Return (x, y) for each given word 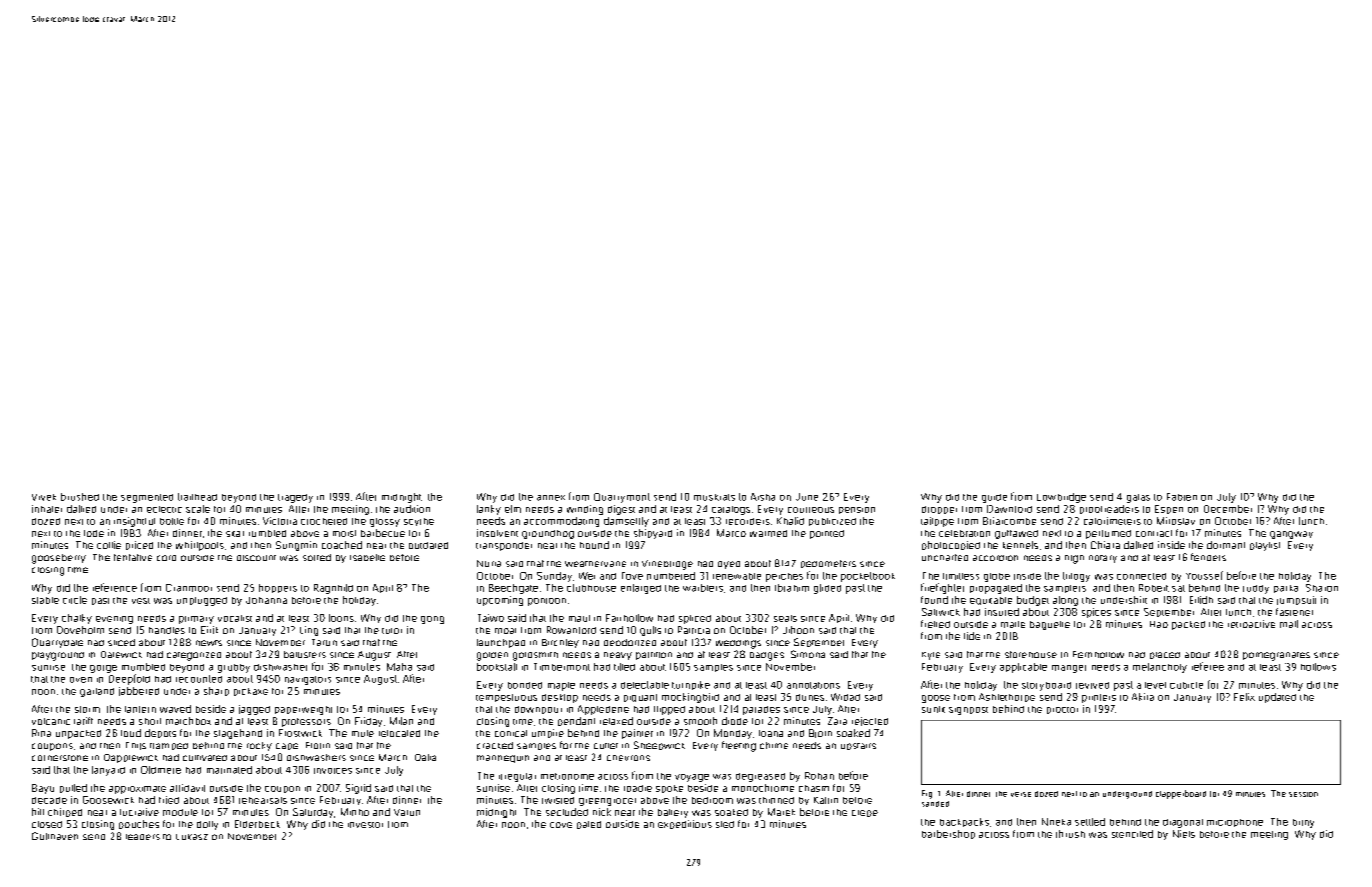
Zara (837, 721)
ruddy (1256, 589)
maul (579, 618)
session (1303, 794)
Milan (401, 721)
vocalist (235, 618)
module (180, 812)
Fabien (1182, 497)
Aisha (763, 497)
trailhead (197, 497)
